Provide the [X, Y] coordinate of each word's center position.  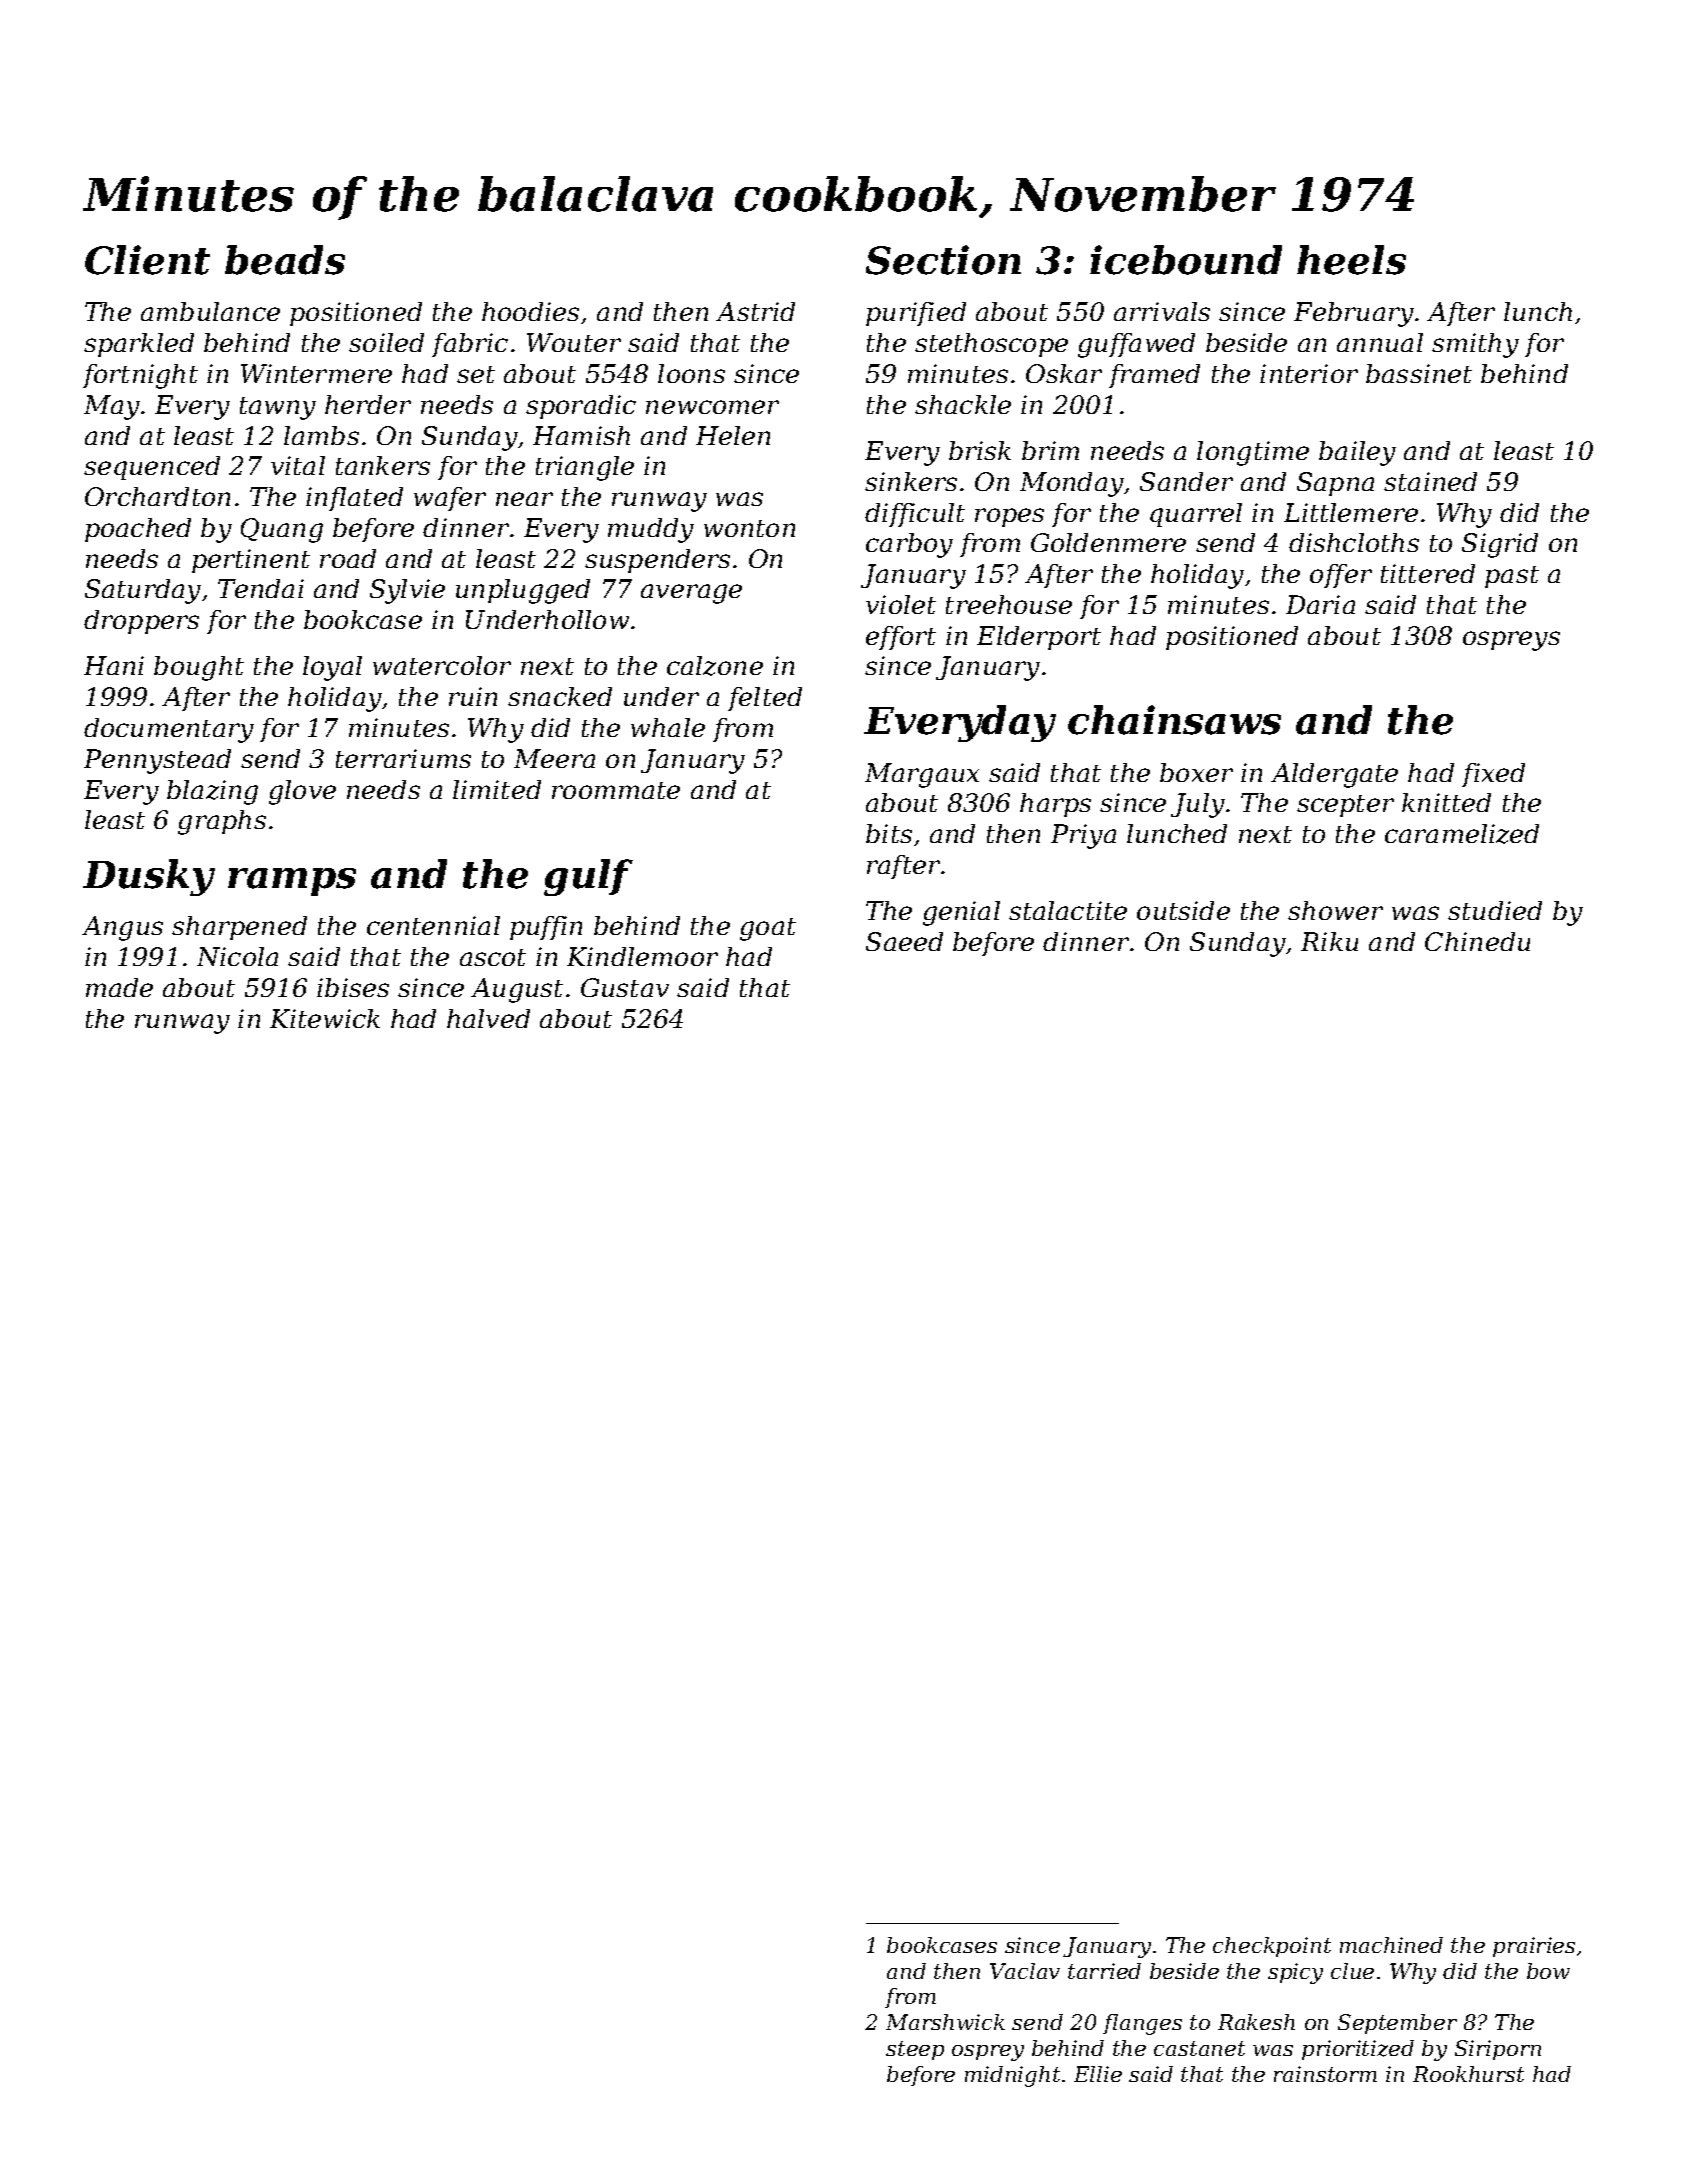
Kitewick [325, 1018]
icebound [1186, 260]
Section [943, 260]
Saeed [904, 941]
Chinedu [1477, 941]
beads [285, 260]
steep [915, 2050]
